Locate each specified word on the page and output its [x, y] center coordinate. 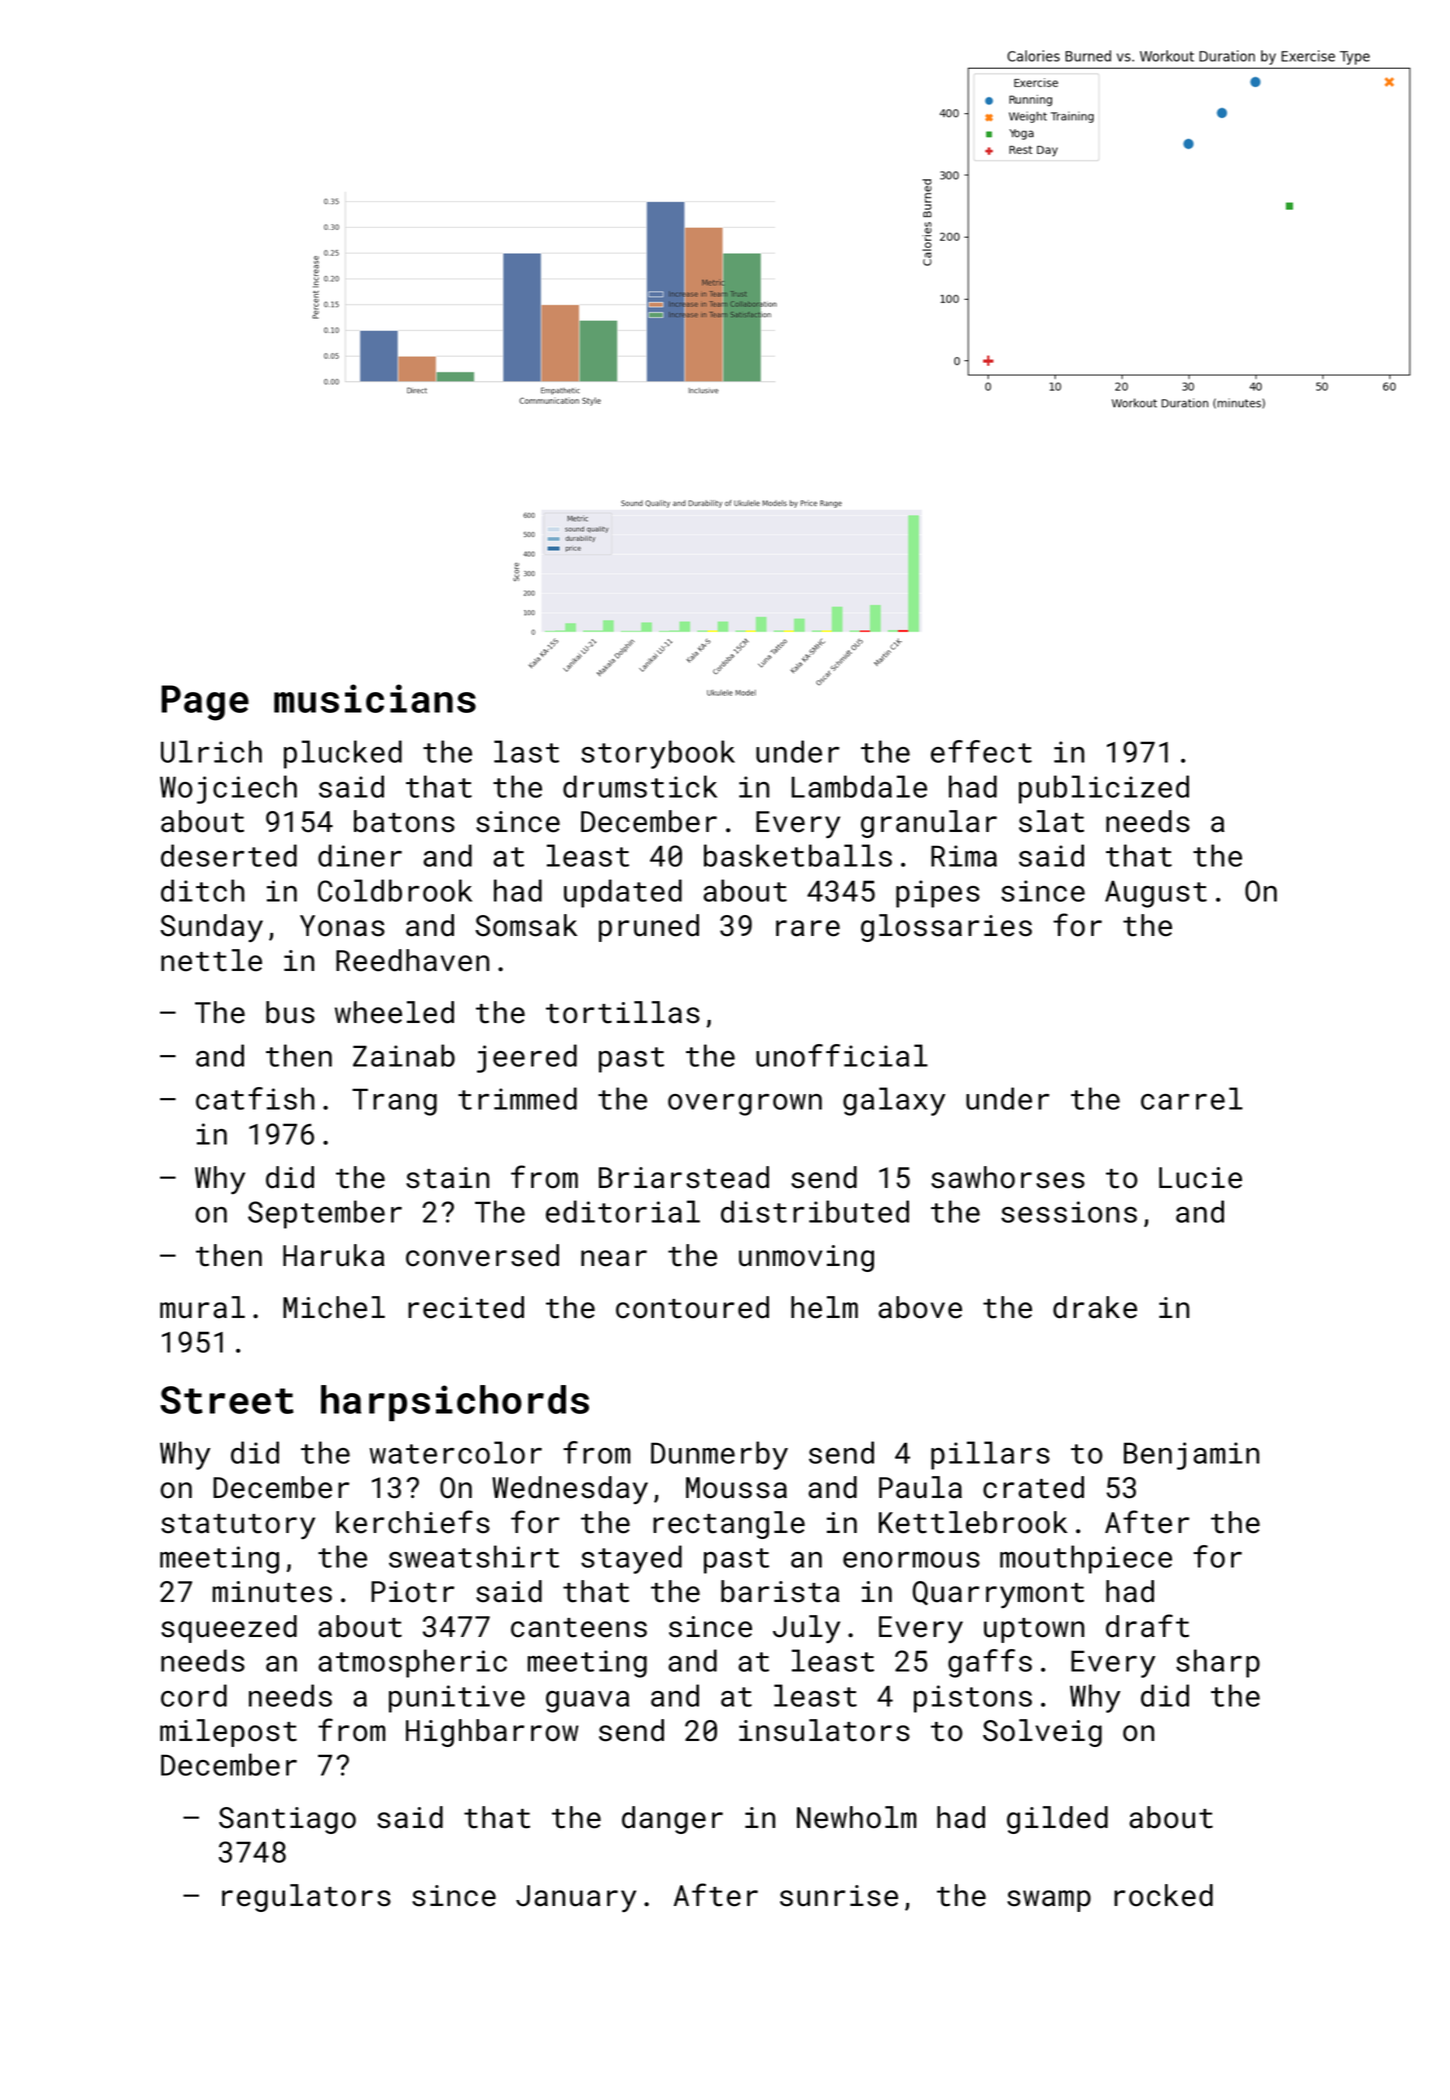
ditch [203, 890]
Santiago [287, 1820]
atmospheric [412, 1663]
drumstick [640, 786]
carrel [1192, 1098]
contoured [692, 1307]
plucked [343, 754]
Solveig [1042, 1733]
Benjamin [1191, 1456]
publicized [1104, 789]
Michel [334, 1307]
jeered [527, 1058]
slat [1051, 821]
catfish [255, 1098]
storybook [658, 754]
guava [587, 1702]
